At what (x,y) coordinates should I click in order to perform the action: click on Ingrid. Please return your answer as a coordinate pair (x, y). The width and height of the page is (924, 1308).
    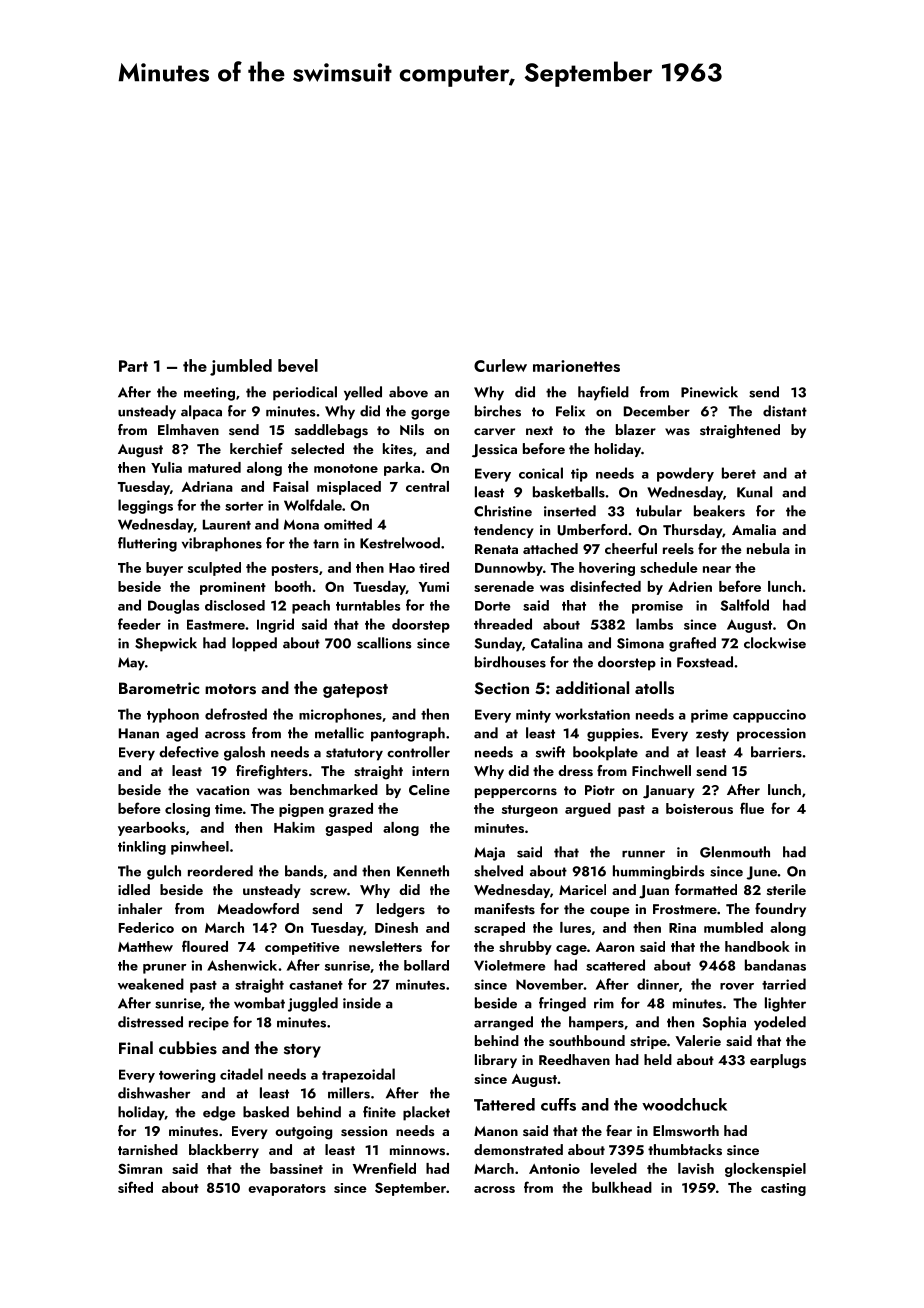
    Looking at the image, I should click on (275, 625).
